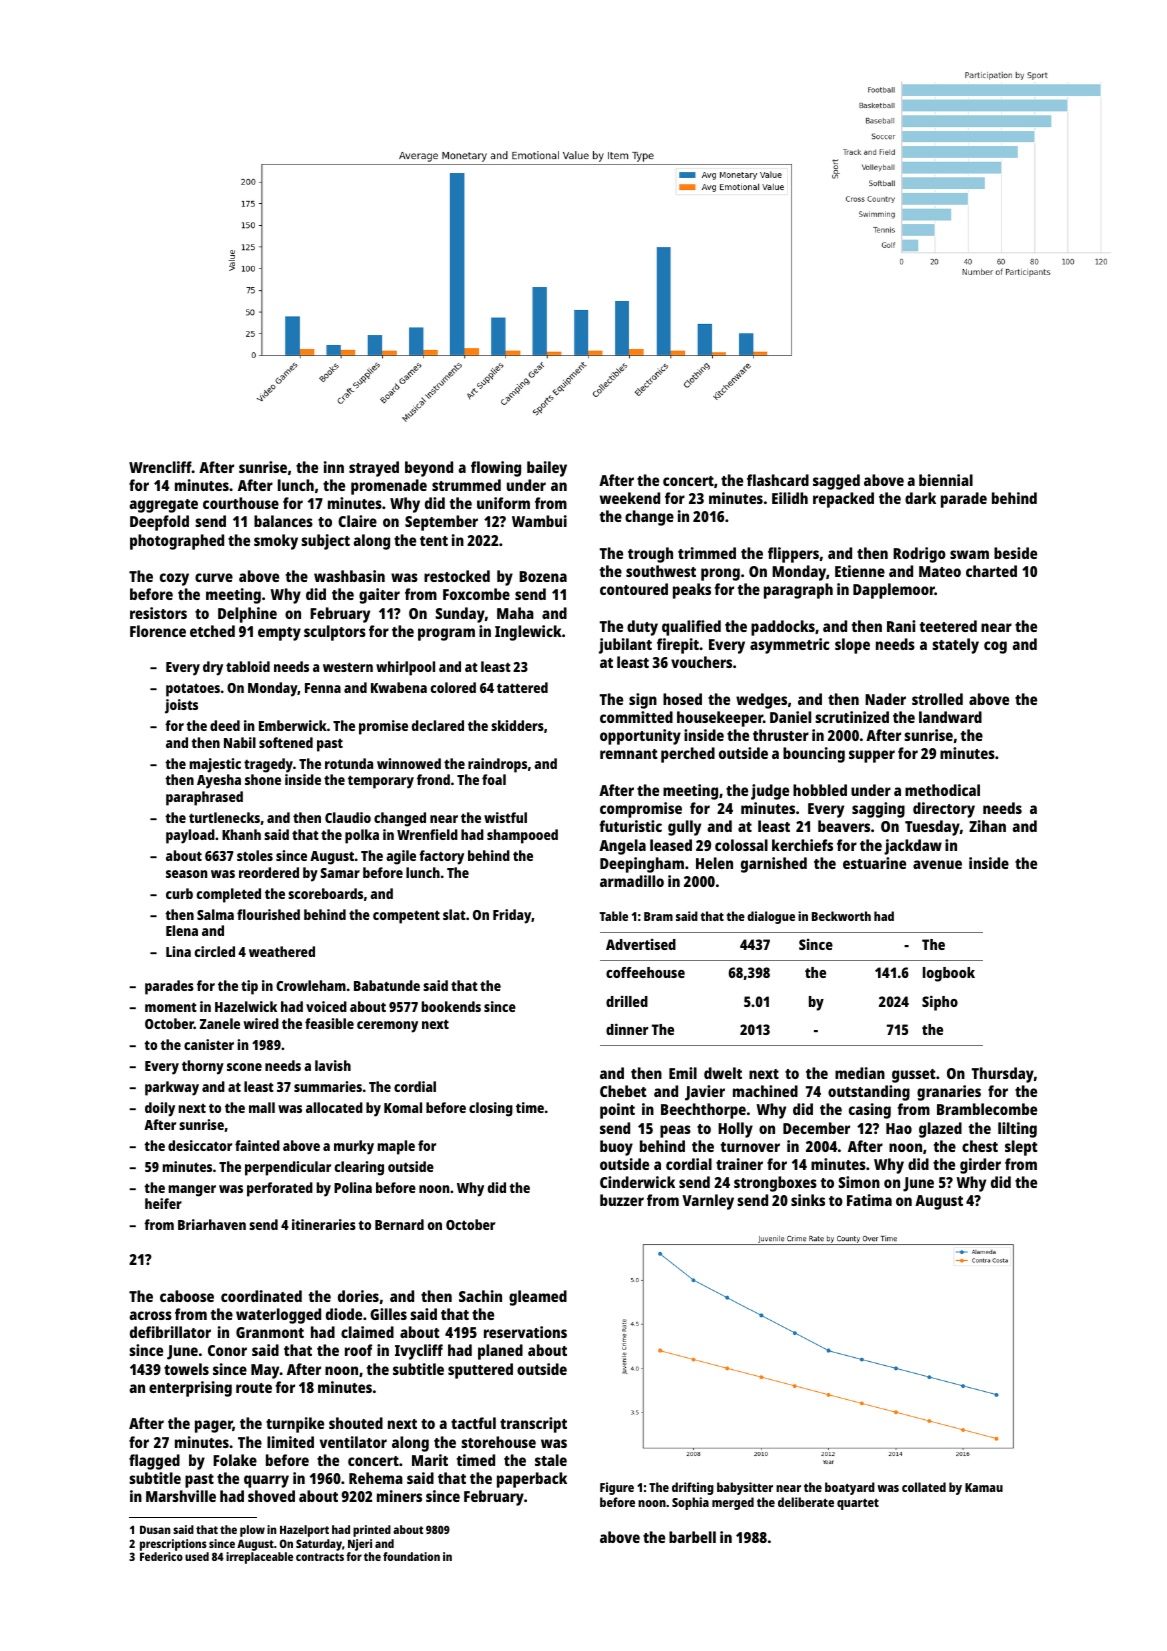 This screenshot has height=1651, width=1167. What do you see at coordinates (358, 1350) in the screenshot?
I see `roof` at bounding box center [358, 1350].
